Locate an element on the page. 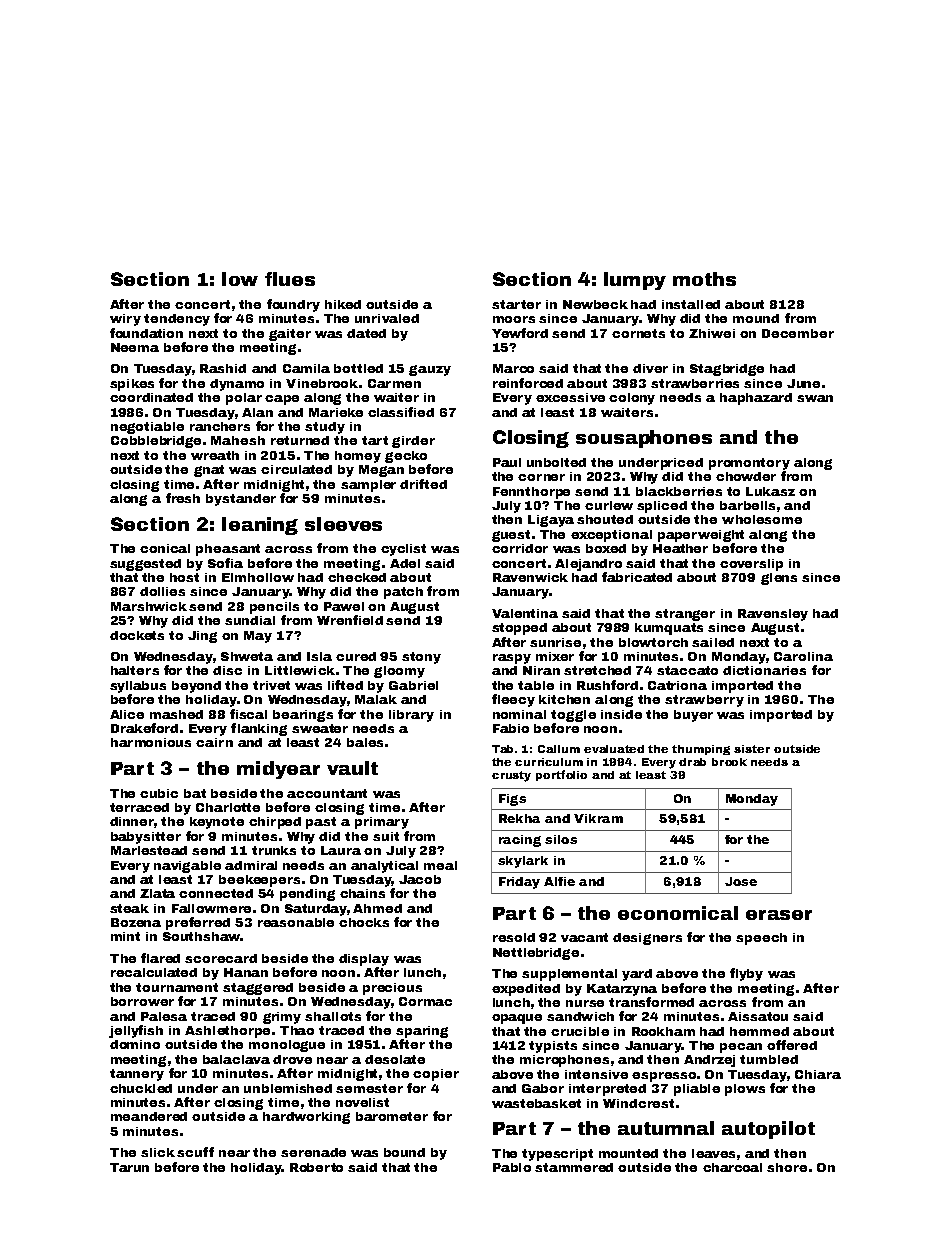 The image size is (952, 1233). paperweight is located at coordinates (701, 536).
